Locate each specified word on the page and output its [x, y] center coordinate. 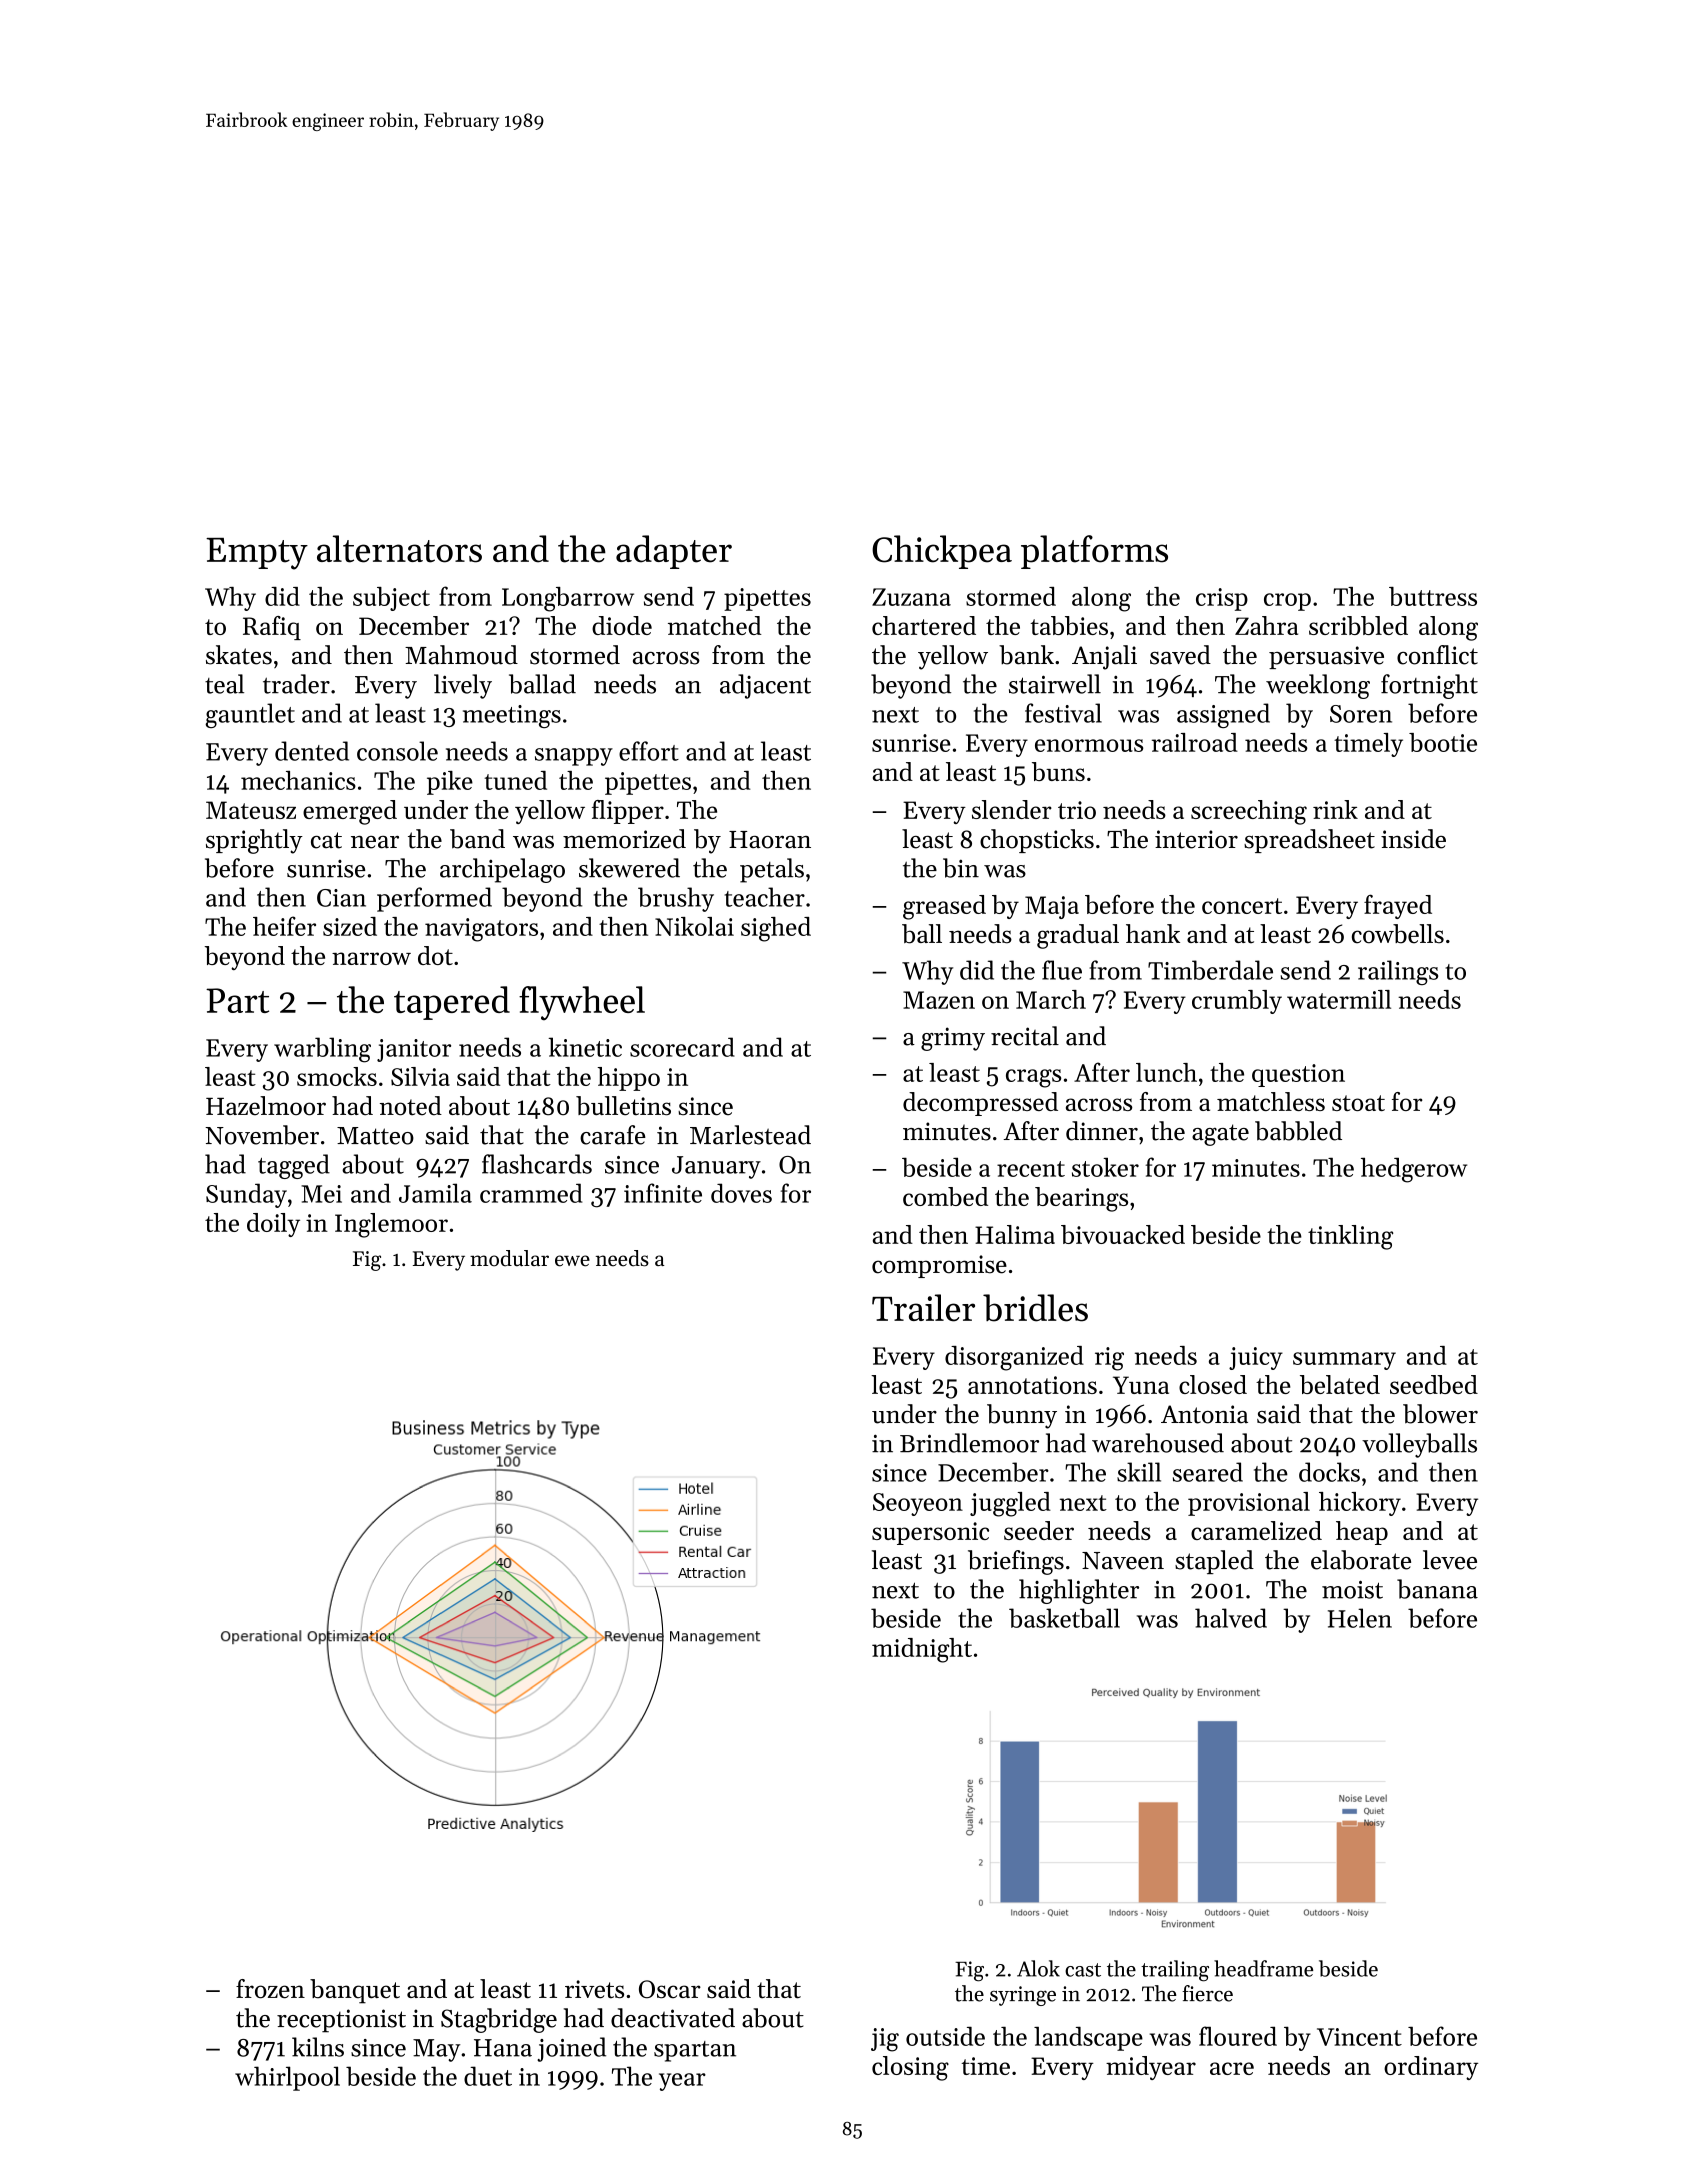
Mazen [939, 1000]
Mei [321, 1194]
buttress [1433, 596]
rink [1335, 809]
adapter [674, 552]
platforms [1094, 552]
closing [910, 2068]
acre [1232, 2068]
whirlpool [287, 2078]
